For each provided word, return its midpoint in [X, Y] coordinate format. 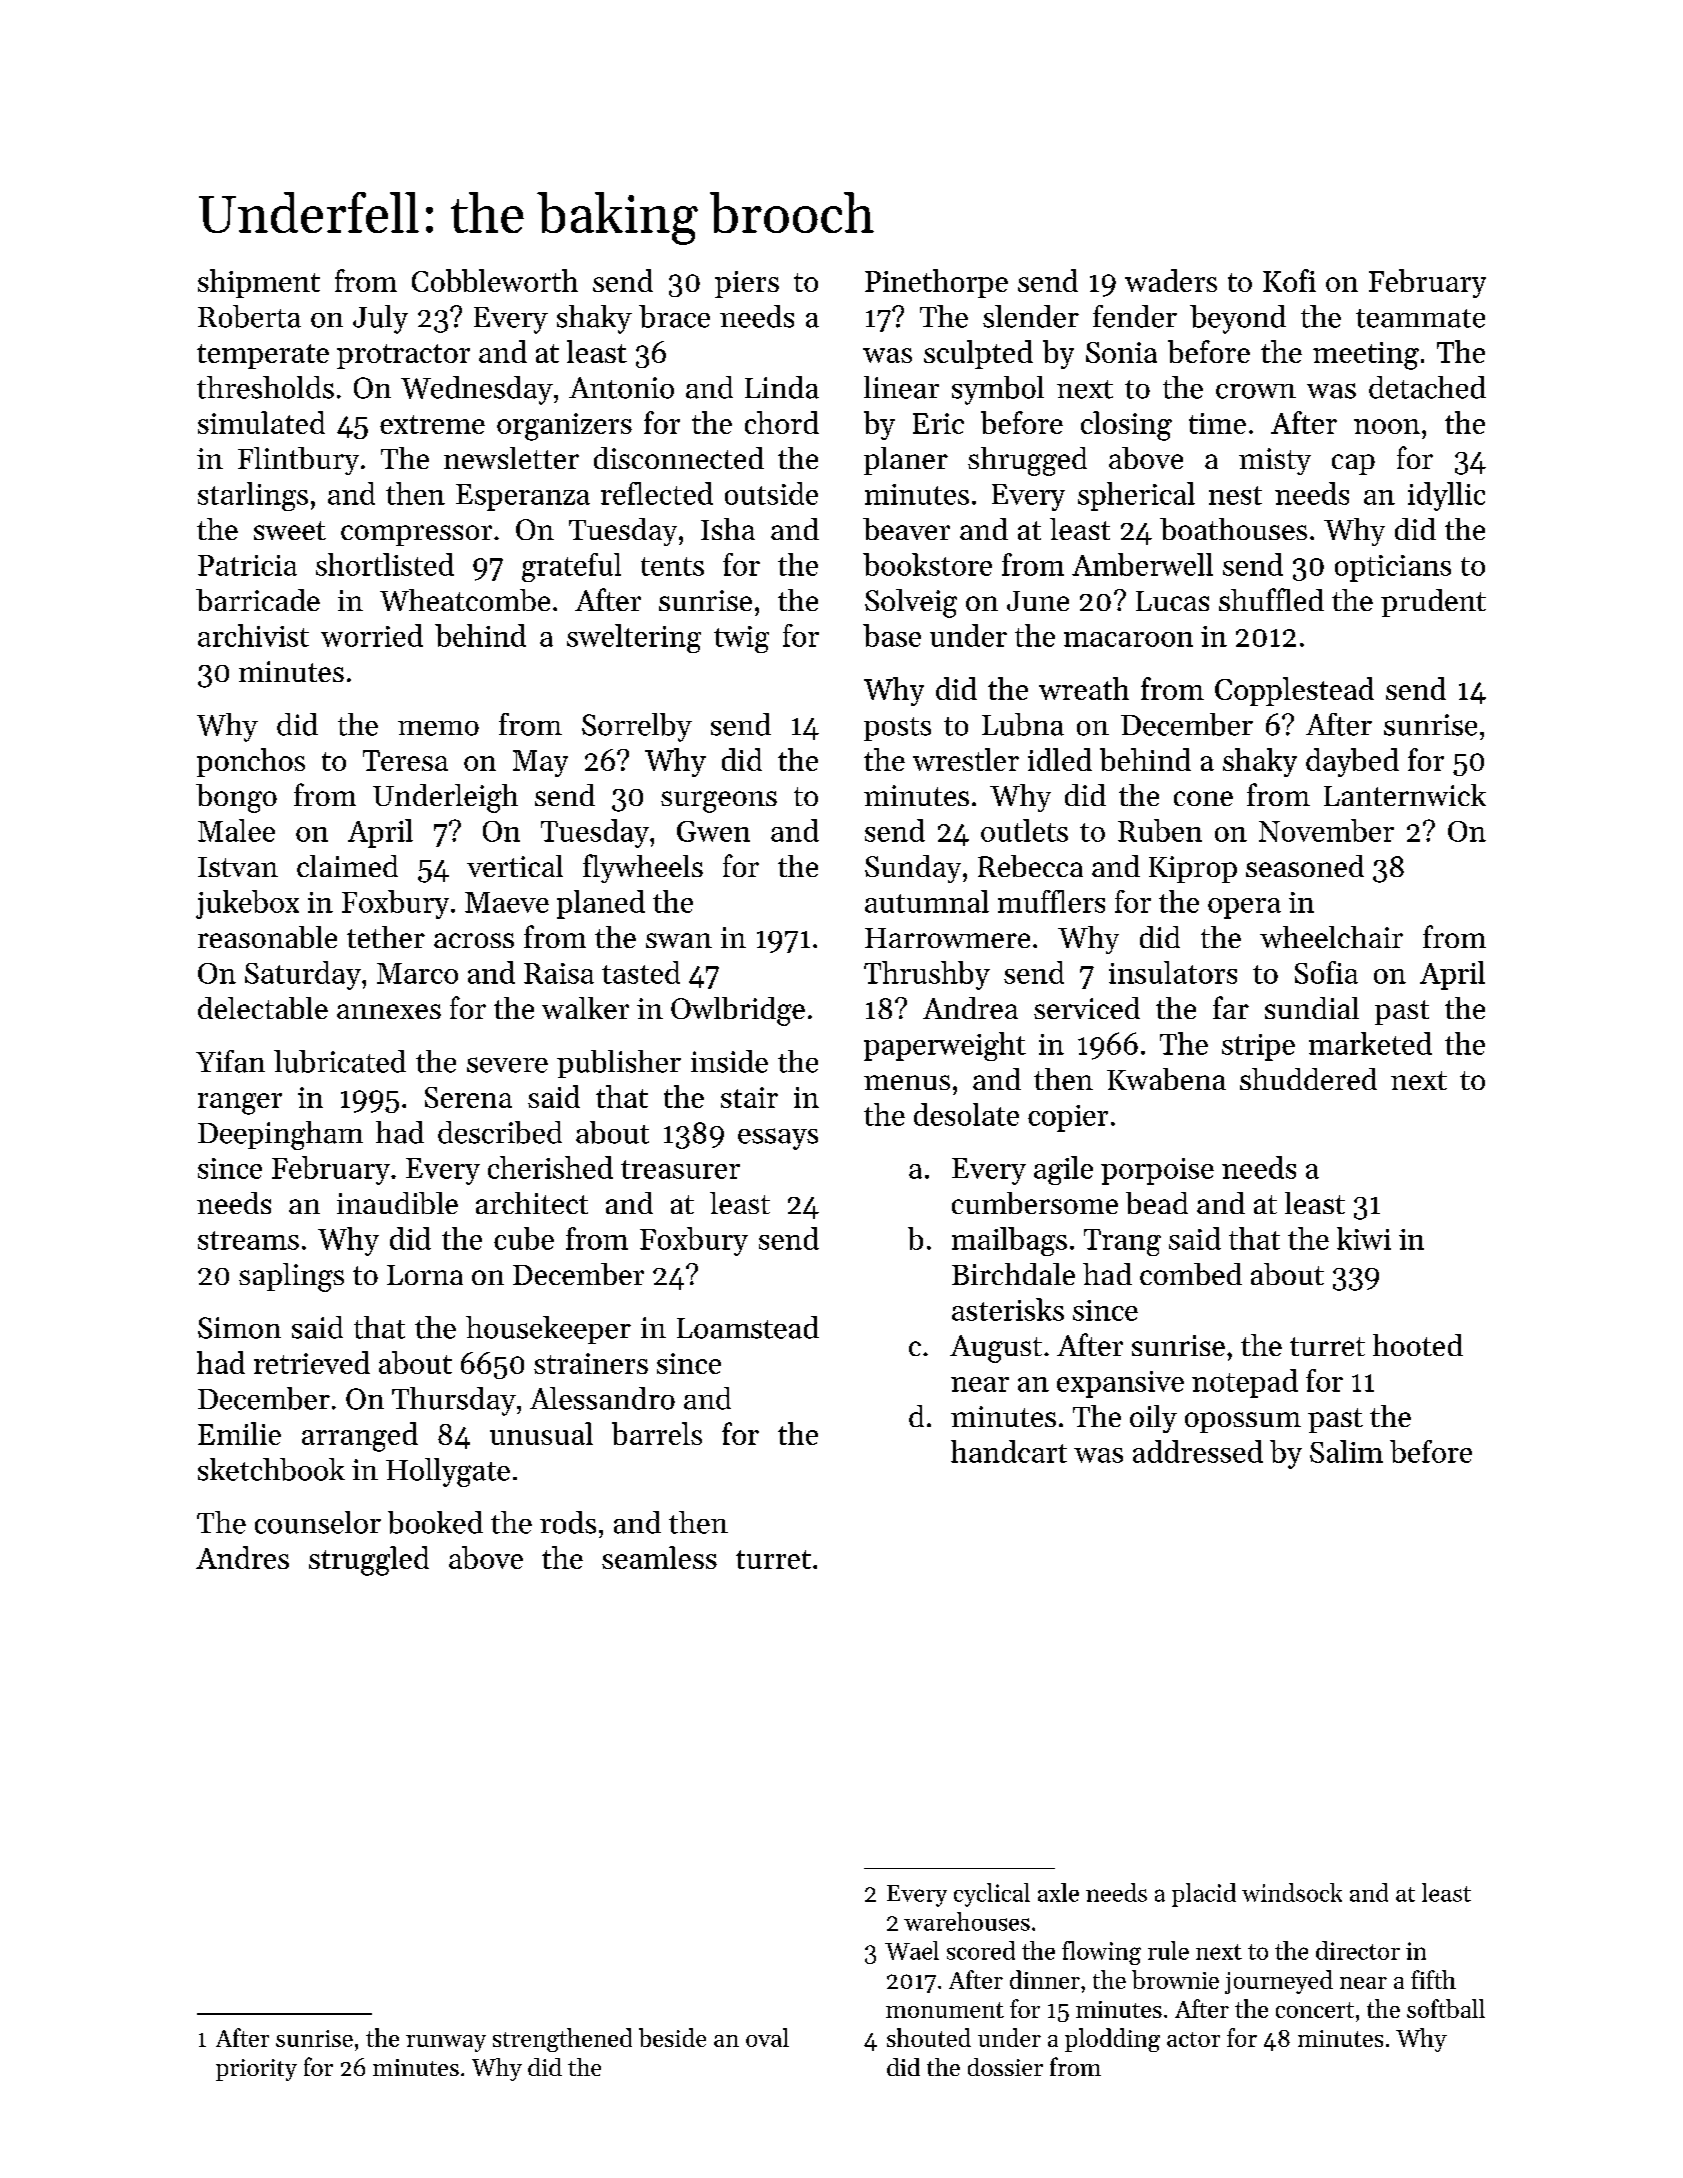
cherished [550, 1167]
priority [256, 2070]
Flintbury [298, 461]
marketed [1370, 1043]
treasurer [680, 1169]
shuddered [1308, 1079]
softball [1446, 2008]
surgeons [719, 802]
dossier [1005, 2067]
